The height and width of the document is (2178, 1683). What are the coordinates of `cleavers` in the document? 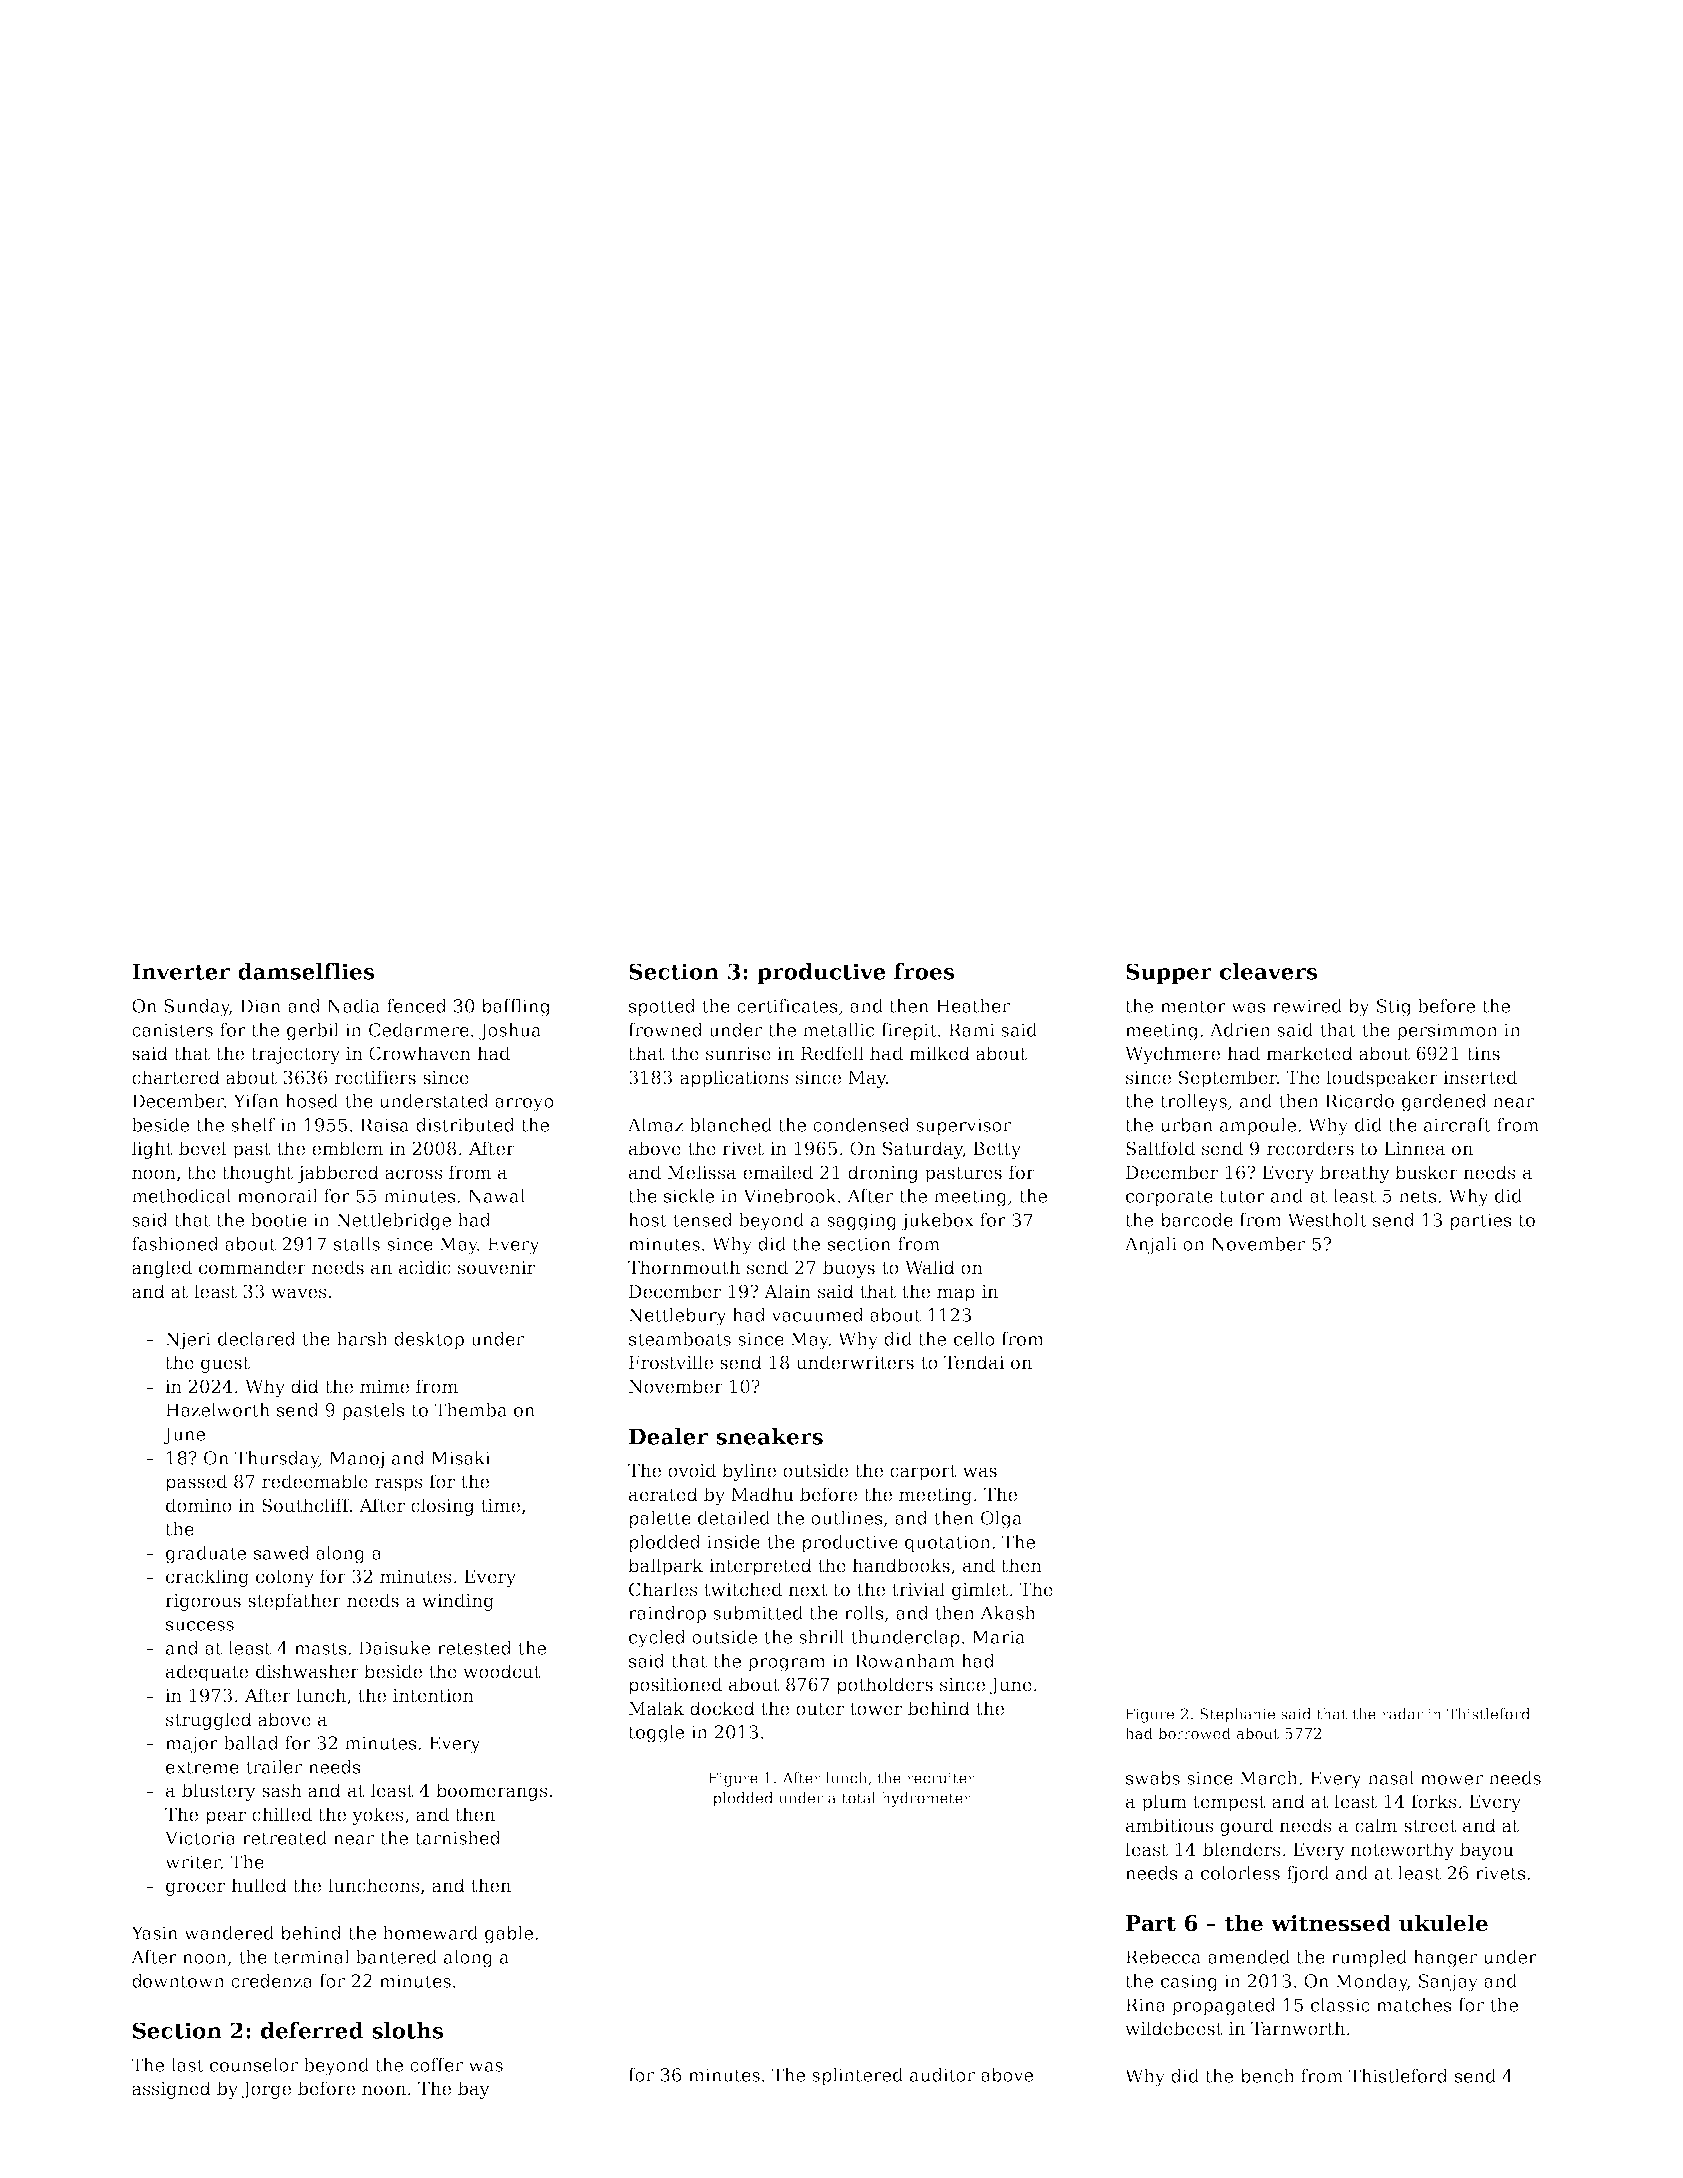 It's located at (1269, 971).
